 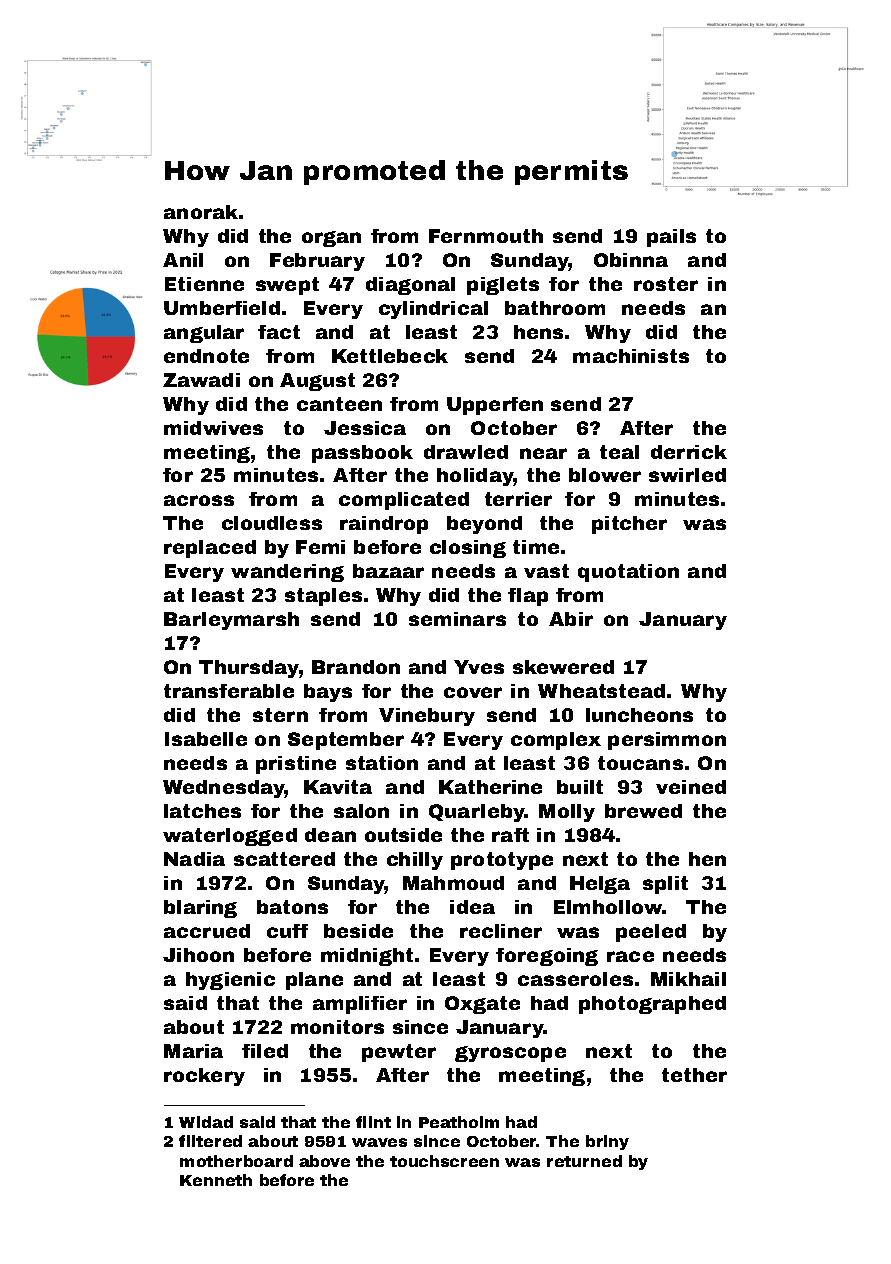 I want to click on Widad, so click(x=206, y=1122).
